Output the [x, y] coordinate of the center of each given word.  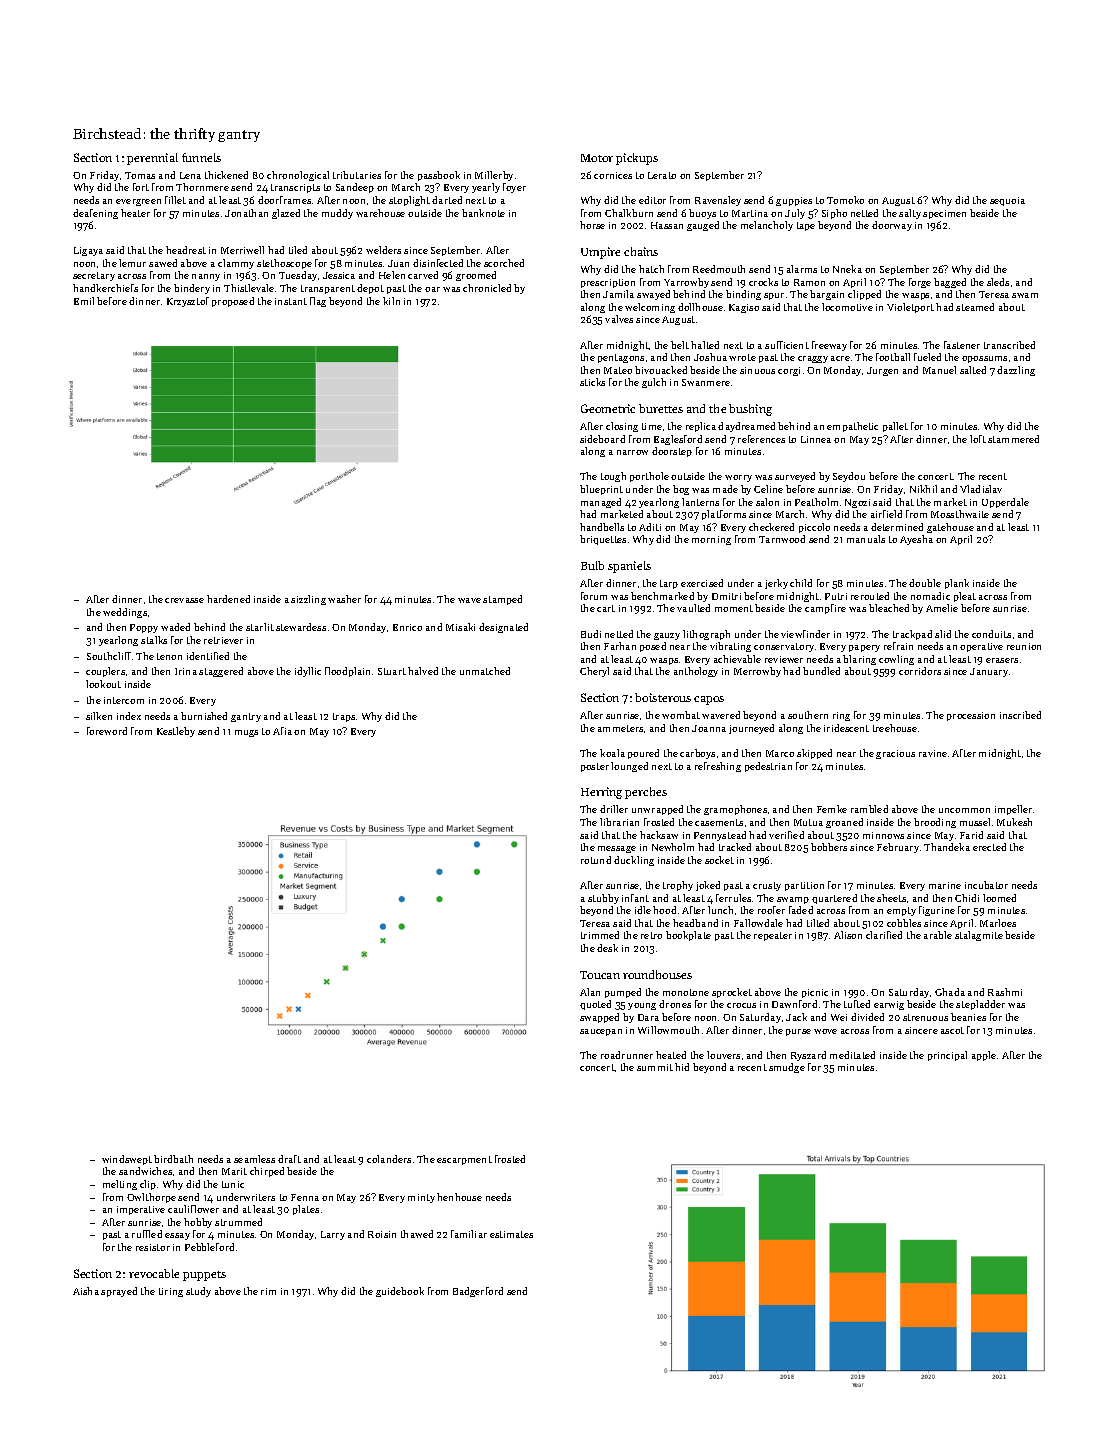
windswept [127, 1160]
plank [957, 584]
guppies [794, 201]
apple [984, 1056]
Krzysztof [188, 302]
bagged [950, 283]
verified [786, 835]
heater [135, 213]
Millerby [494, 176]
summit [655, 1067]
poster [595, 767]
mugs [246, 733]
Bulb [592, 565]
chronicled [487, 288]
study [198, 1292]
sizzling [308, 600]
